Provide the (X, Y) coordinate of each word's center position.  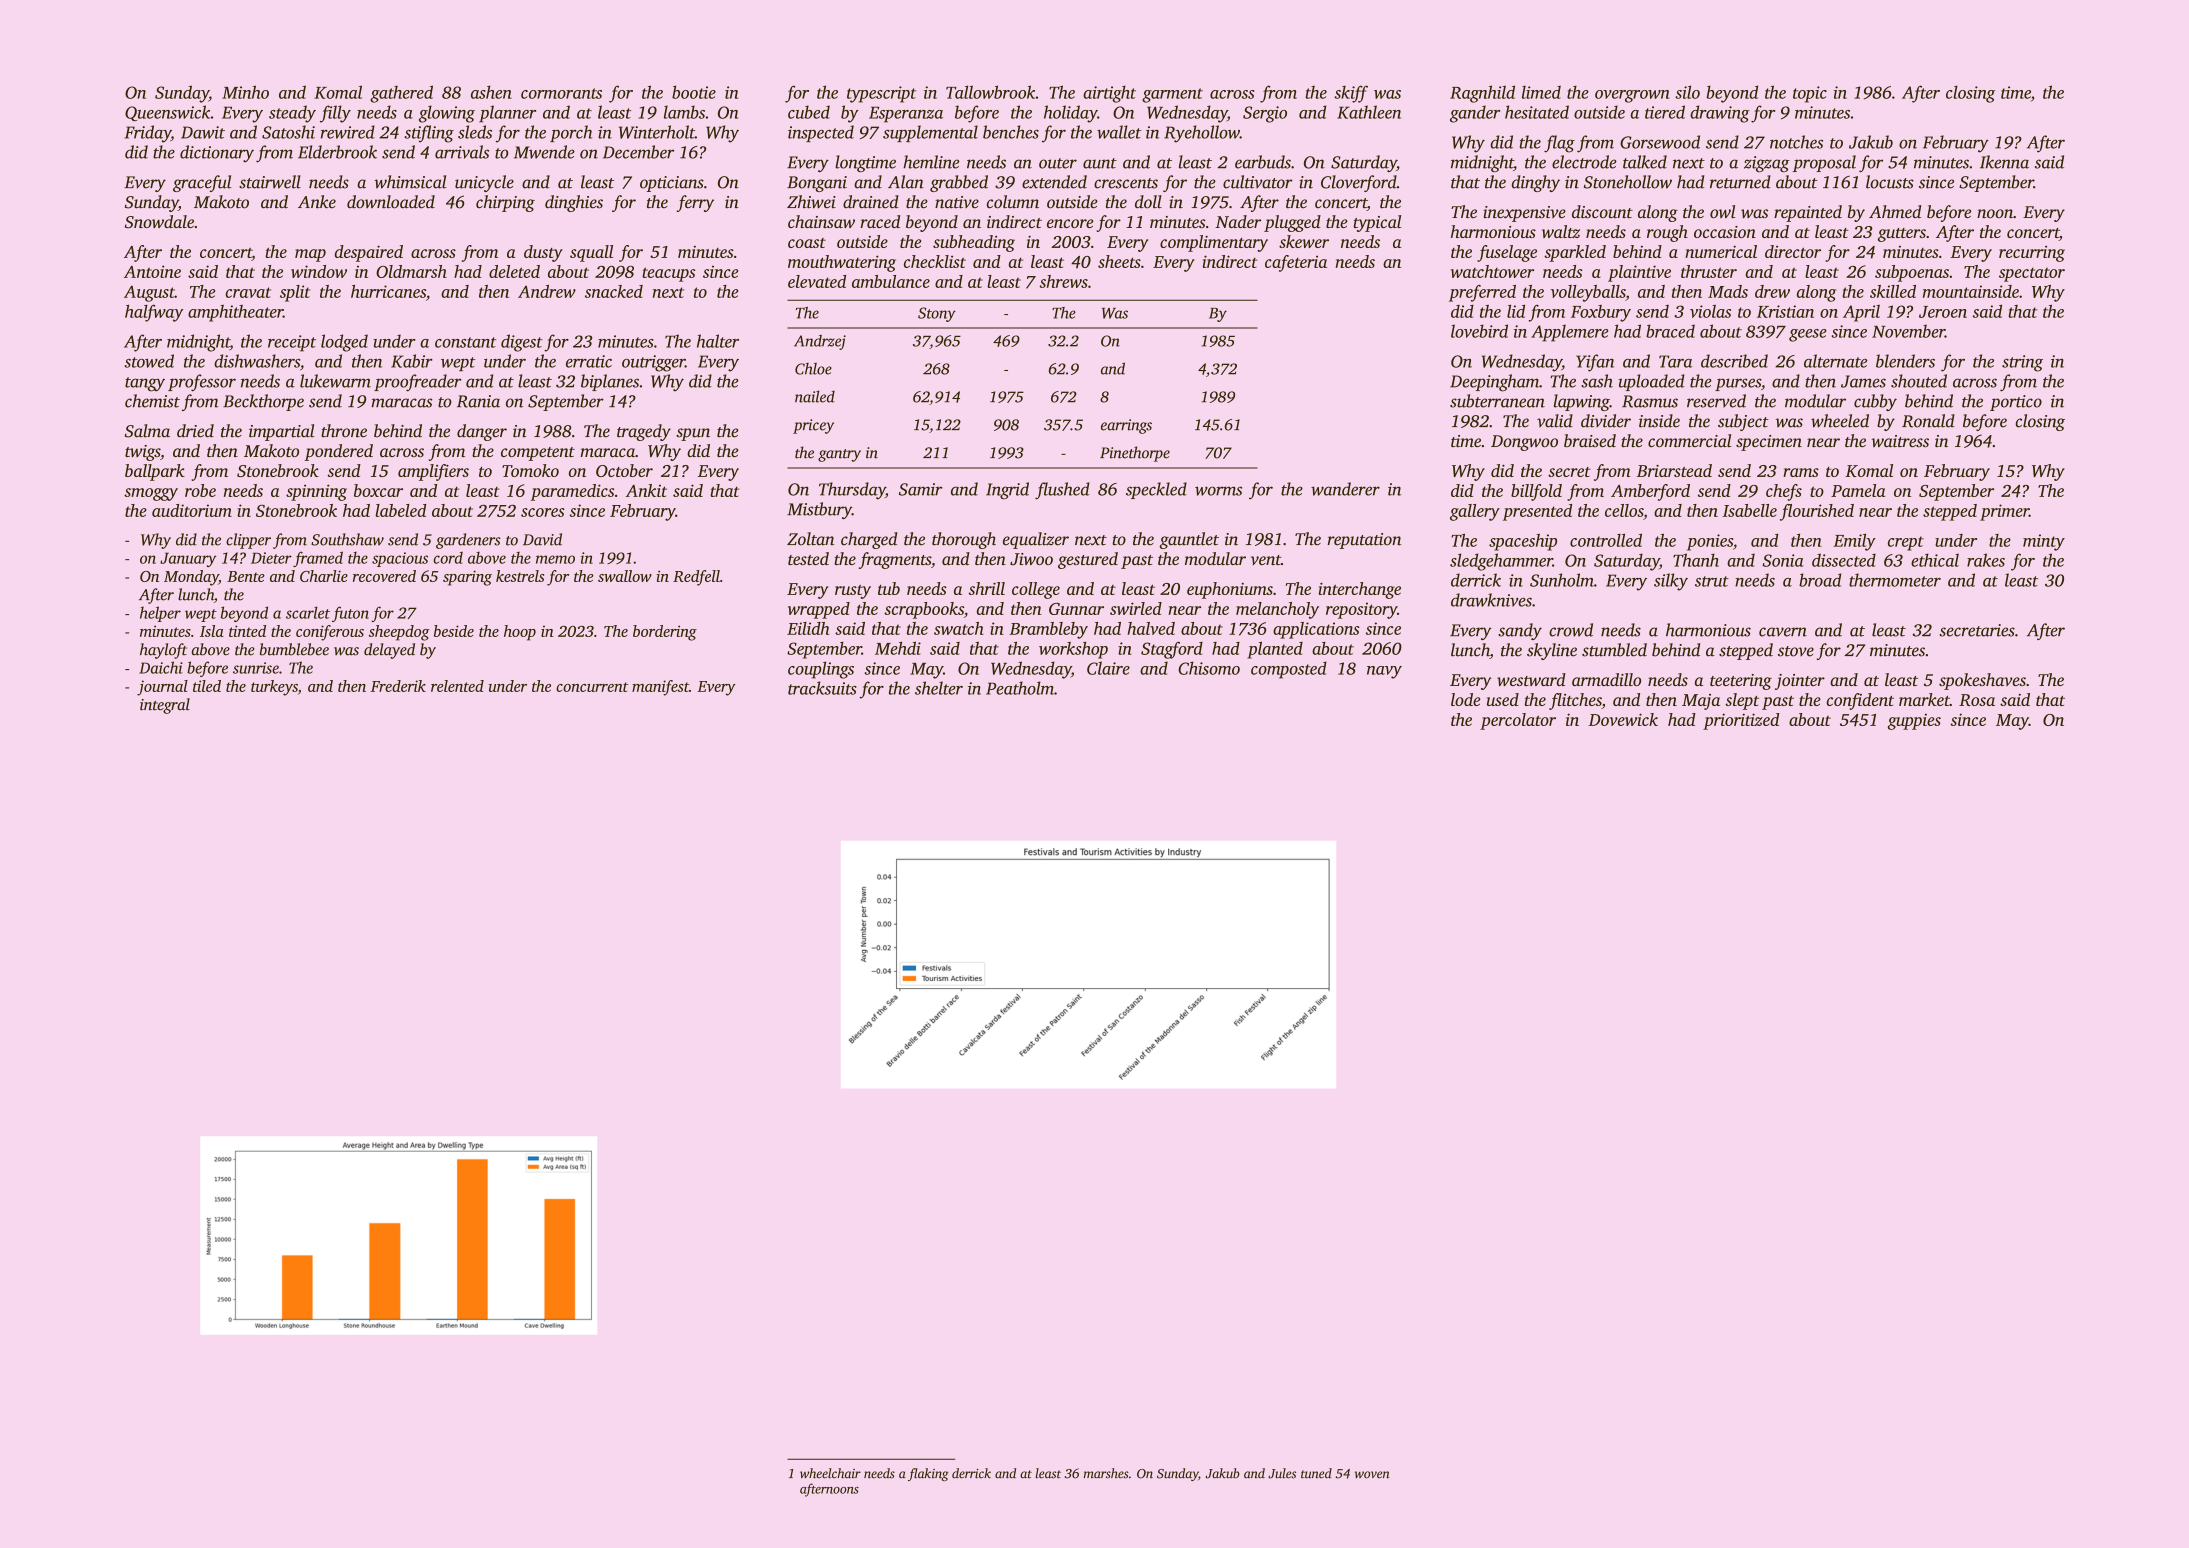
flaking (928, 1474)
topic (1810, 94)
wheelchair (830, 1473)
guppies (1914, 721)
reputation (1364, 541)
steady (292, 114)
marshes (1106, 1473)
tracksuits (822, 688)
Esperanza (906, 114)
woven (1372, 1475)
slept (1742, 701)
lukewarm (335, 381)
